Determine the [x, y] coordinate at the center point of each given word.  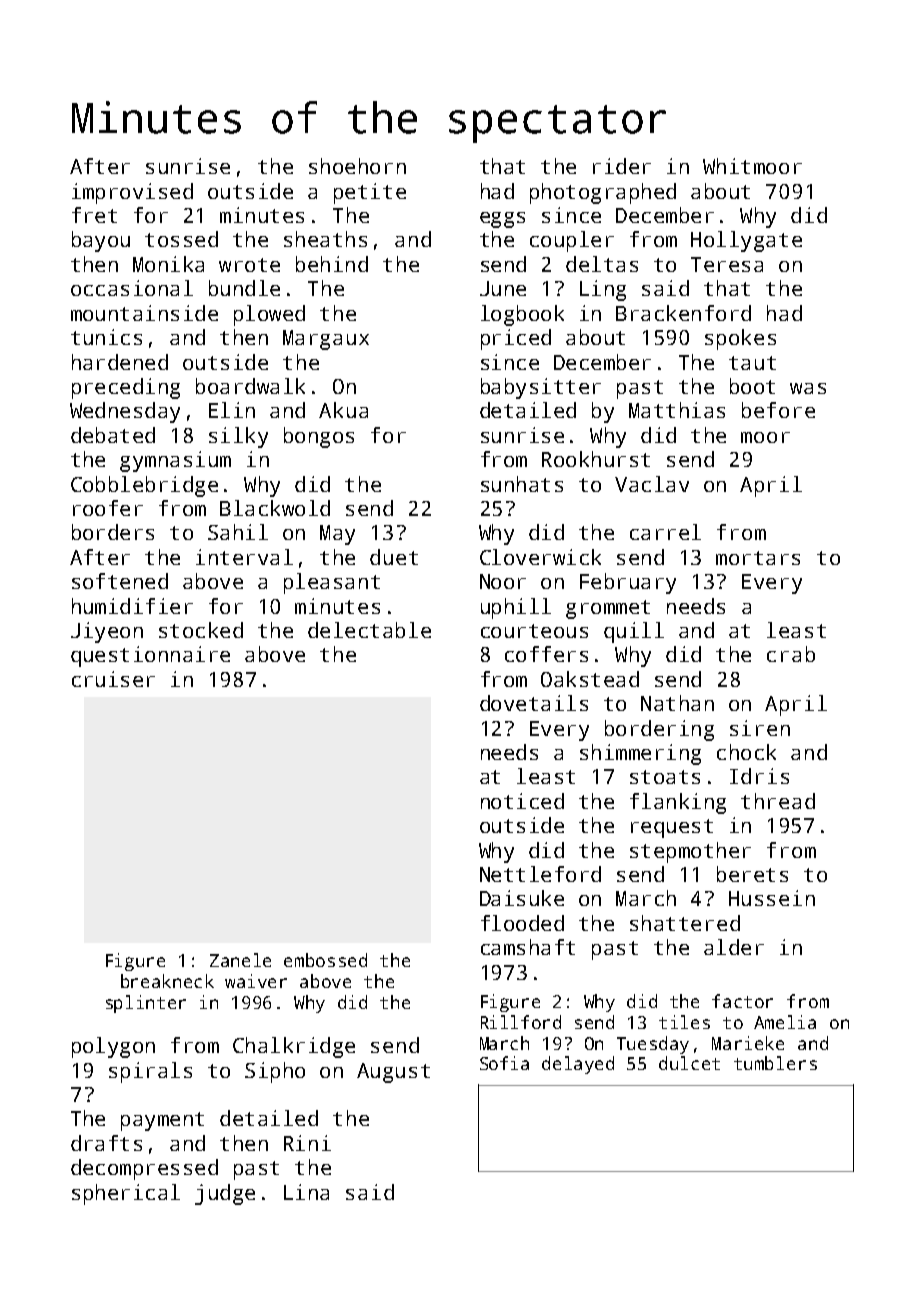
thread [778, 801]
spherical [126, 1194]
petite [370, 193]
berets [752, 874]
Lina [306, 1192]
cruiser [113, 679]
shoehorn [357, 166]
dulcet [689, 1063]
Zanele [240, 960]
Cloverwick [540, 557]
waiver [256, 981]
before [778, 410]
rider [622, 166]
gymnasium [175, 461]
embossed [325, 960]
